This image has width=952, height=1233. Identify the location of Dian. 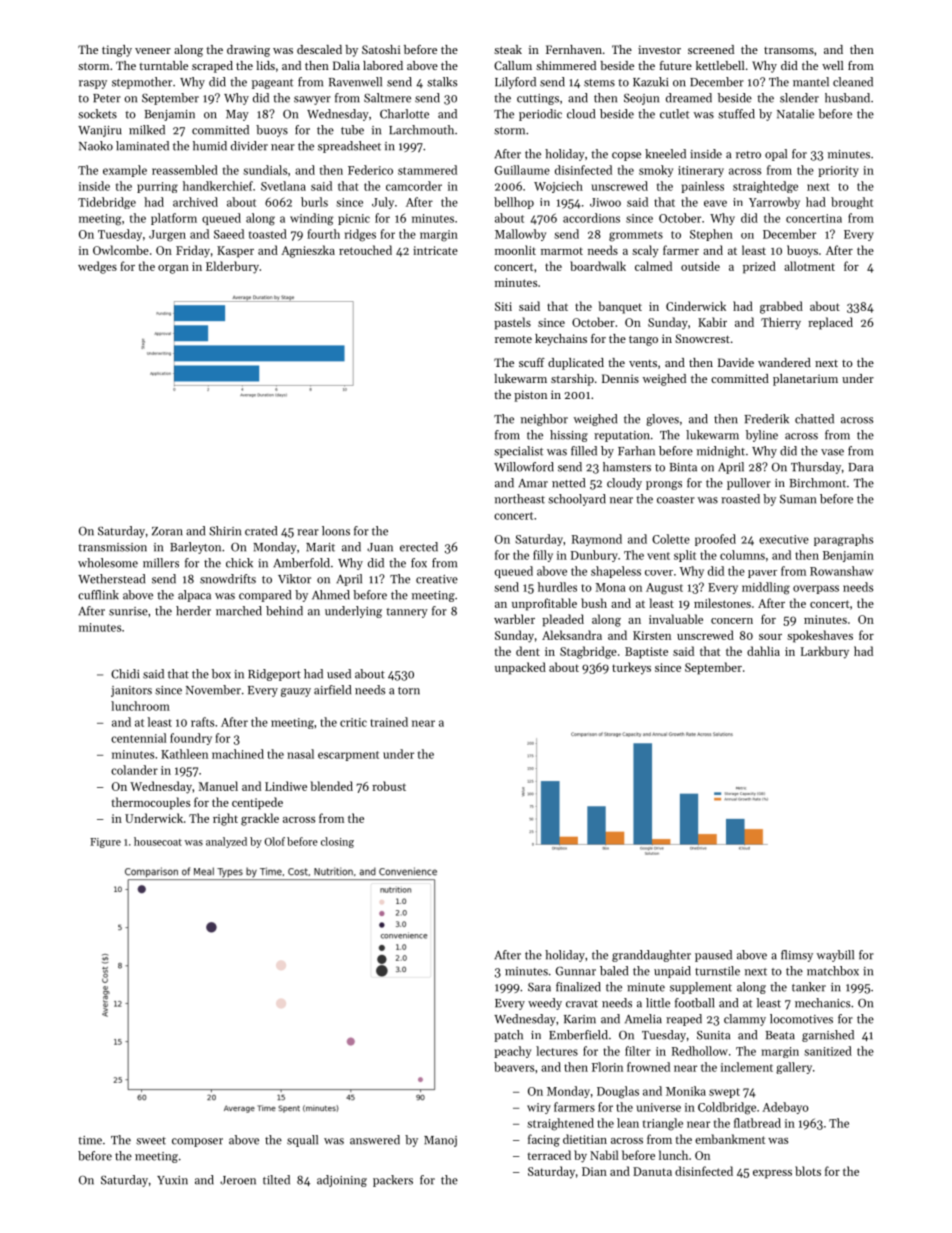
(594, 1171).
